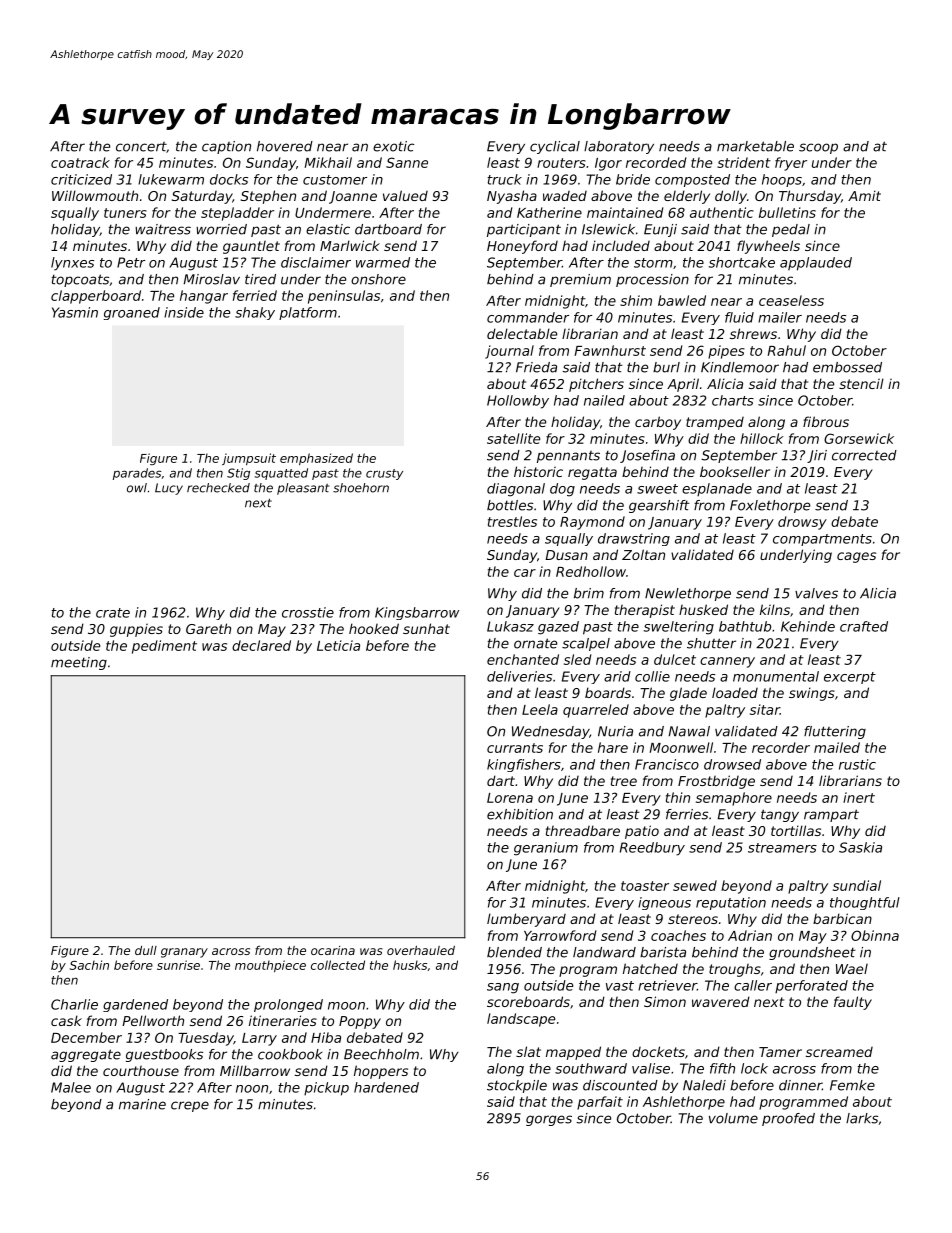 The width and height of the screenshot is (952, 1233). What do you see at coordinates (510, 798) in the screenshot?
I see `Lorena` at bounding box center [510, 798].
